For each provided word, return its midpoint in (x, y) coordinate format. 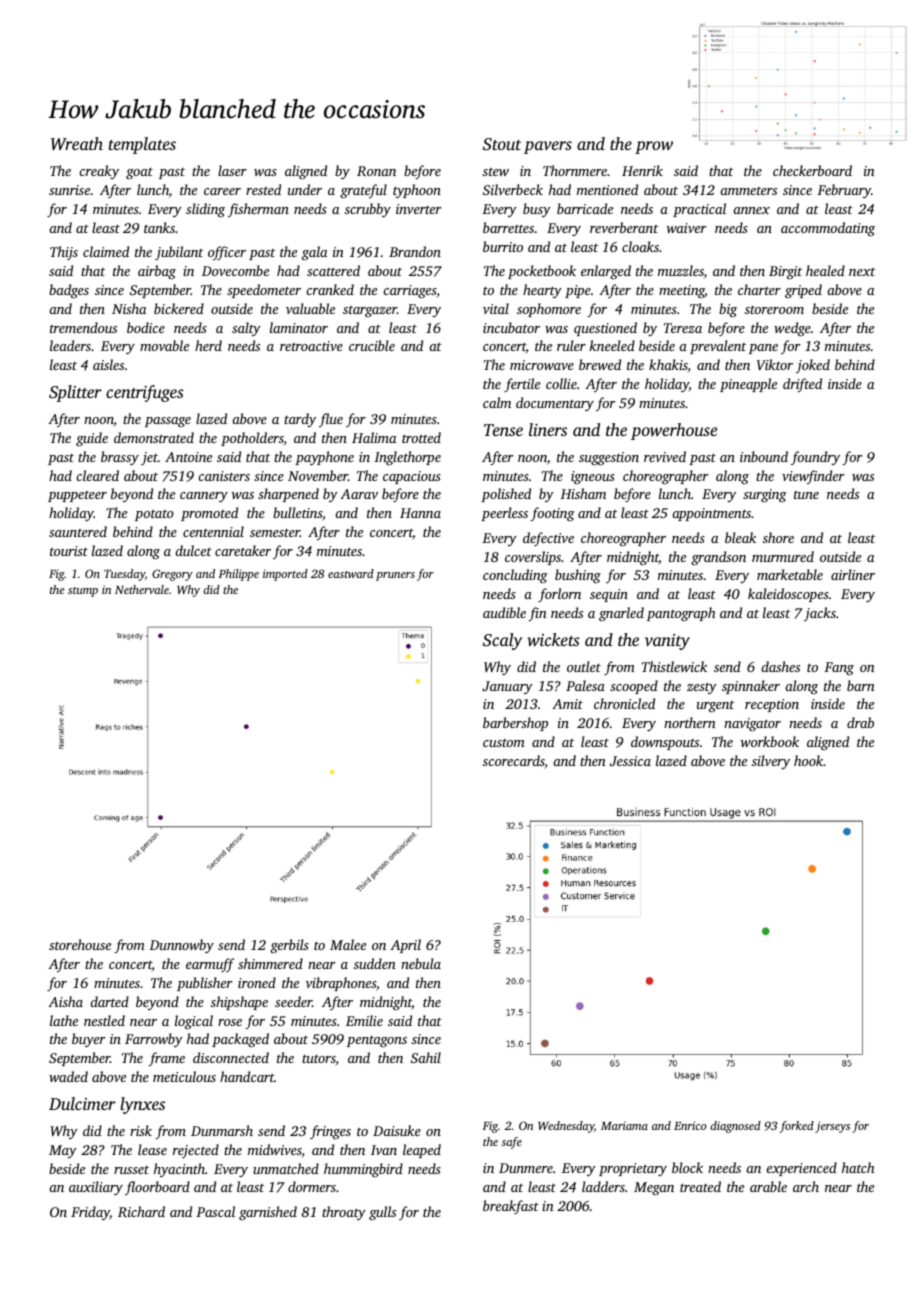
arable (768, 1186)
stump (83, 592)
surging (765, 496)
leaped (422, 1151)
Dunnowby (181, 946)
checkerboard (812, 170)
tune (806, 495)
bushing (578, 576)
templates (142, 145)
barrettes (508, 227)
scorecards (514, 762)
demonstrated (154, 437)
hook (809, 760)
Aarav (359, 494)
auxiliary (96, 1188)
